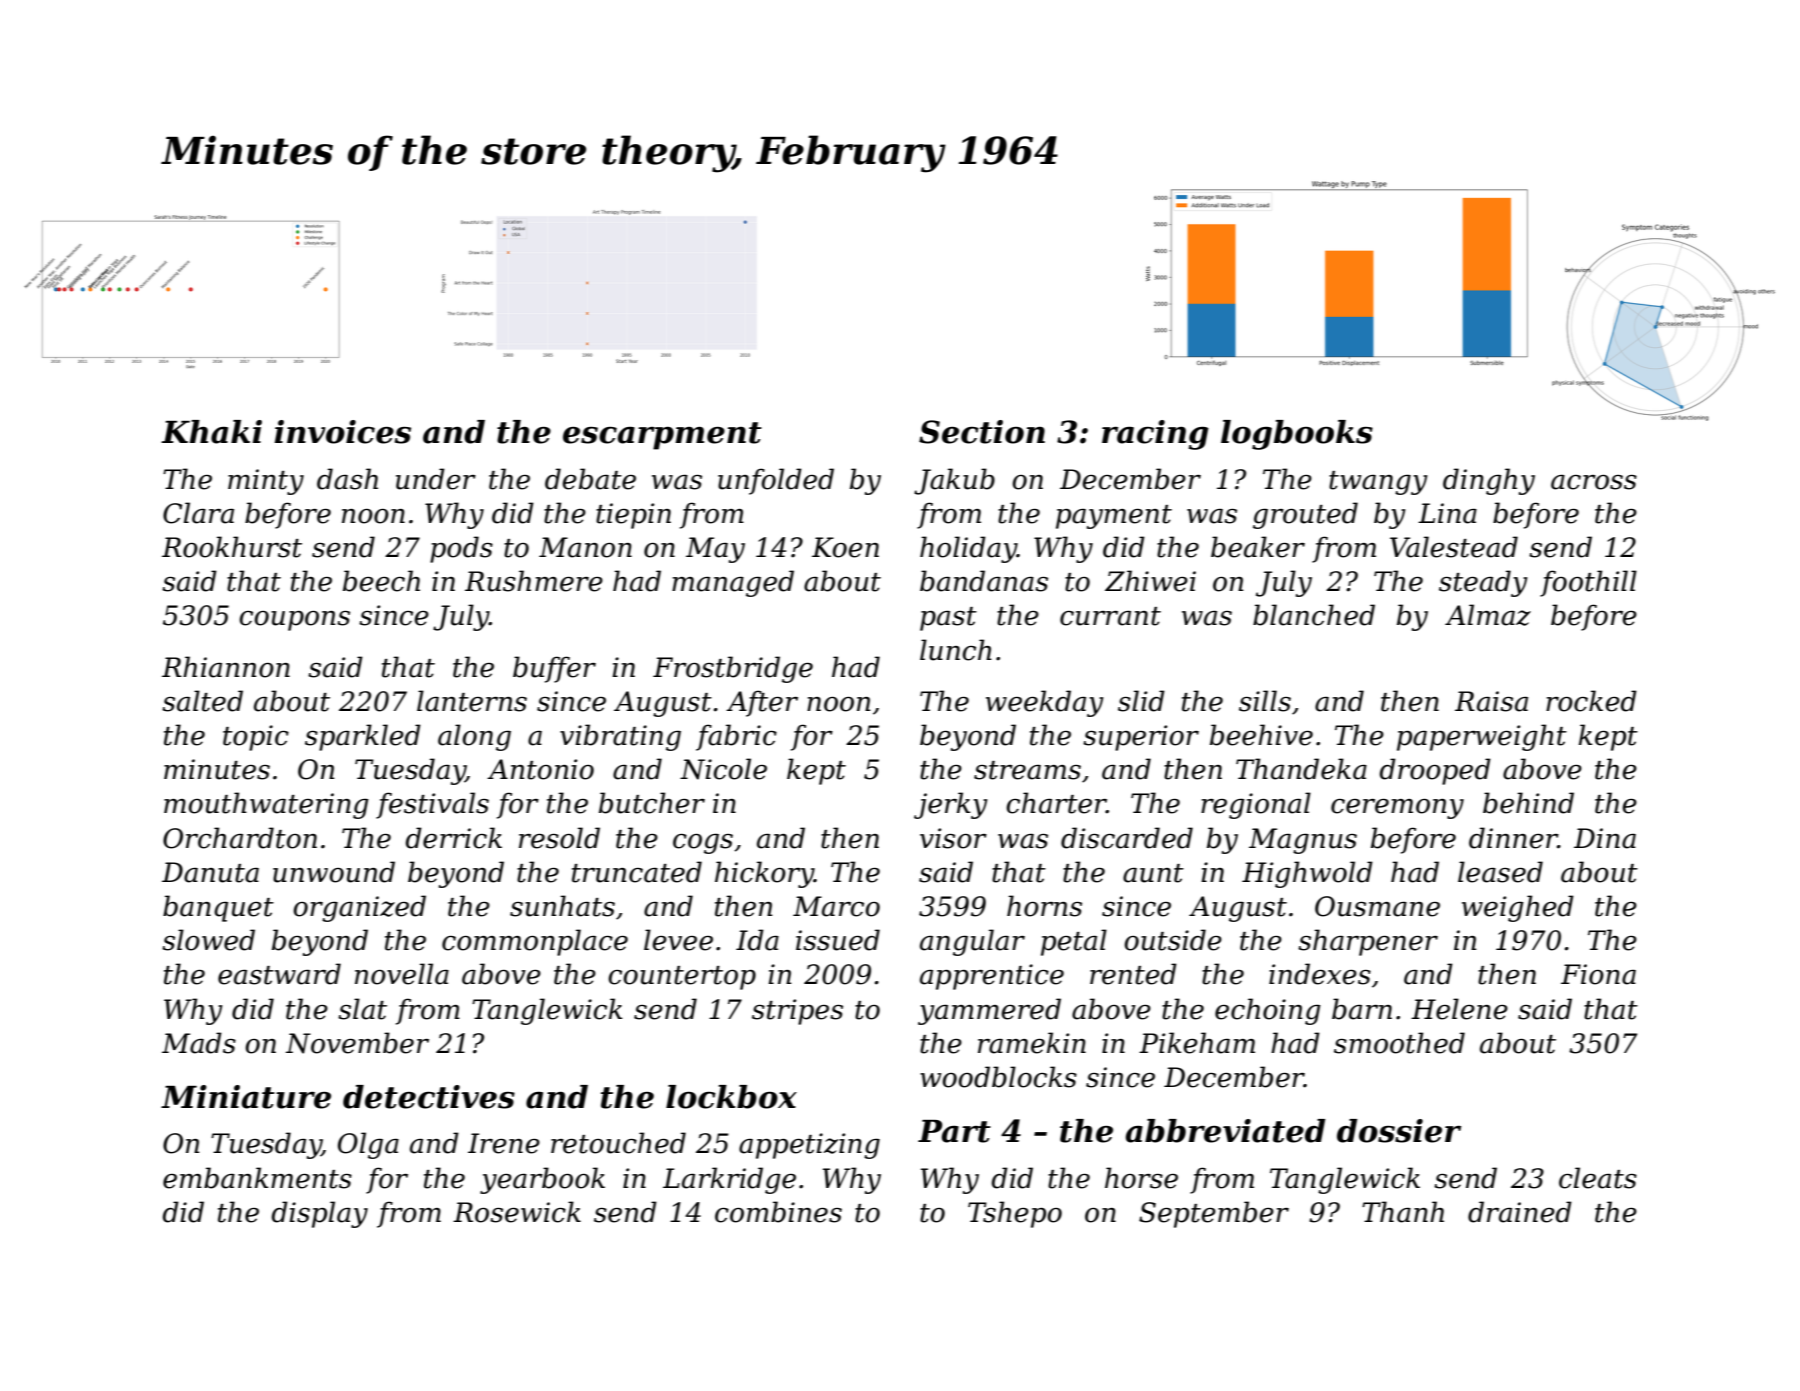 This screenshot has width=1800, height=1391. I want to click on appetizing, so click(809, 1146).
